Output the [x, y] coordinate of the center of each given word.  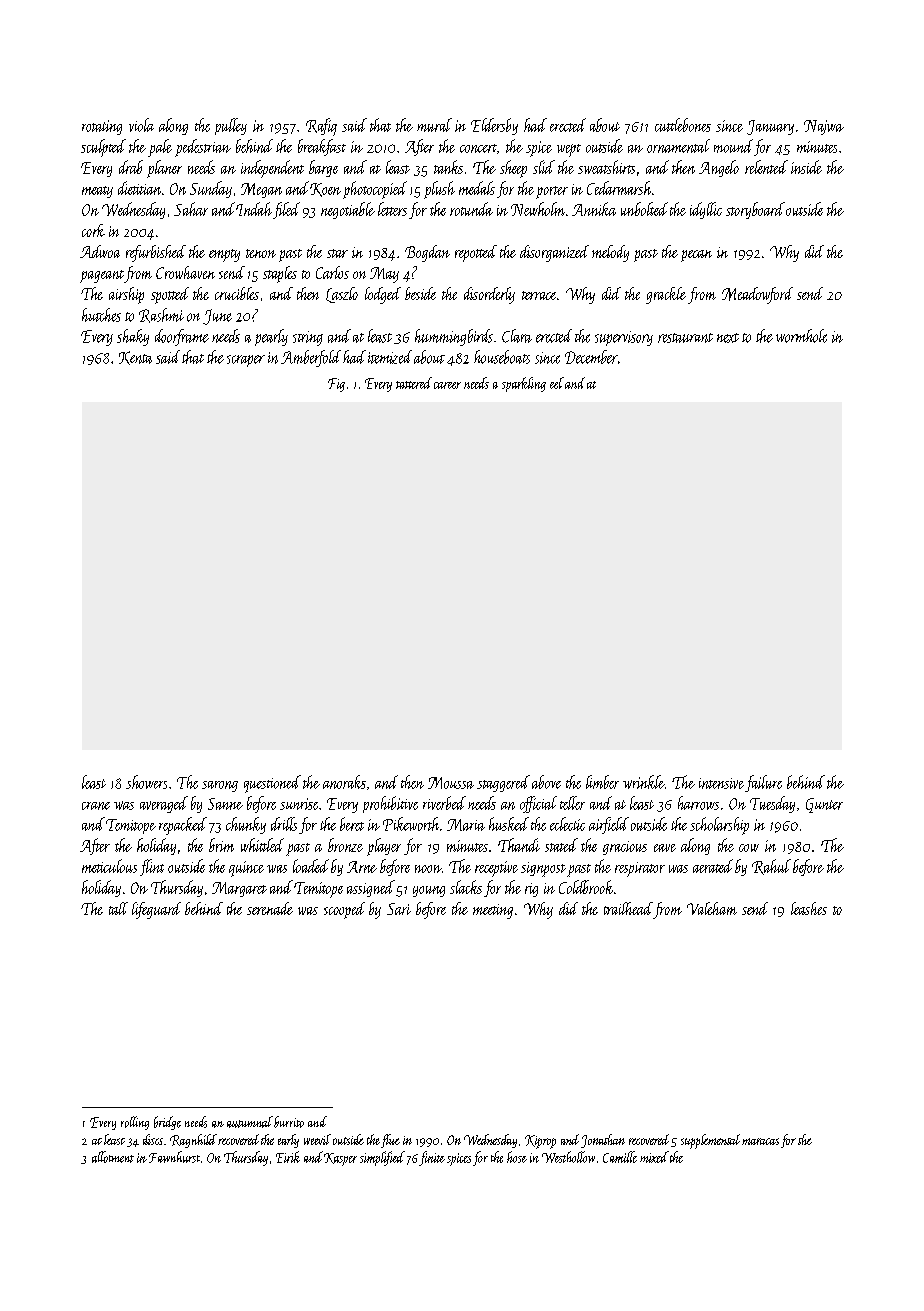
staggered [503, 783]
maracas [760, 1141]
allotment [113, 1157]
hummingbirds [454, 337]
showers [146, 782]
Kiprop [540, 1142]
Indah [254, 209]
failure [763, 783]
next [728, 338]
